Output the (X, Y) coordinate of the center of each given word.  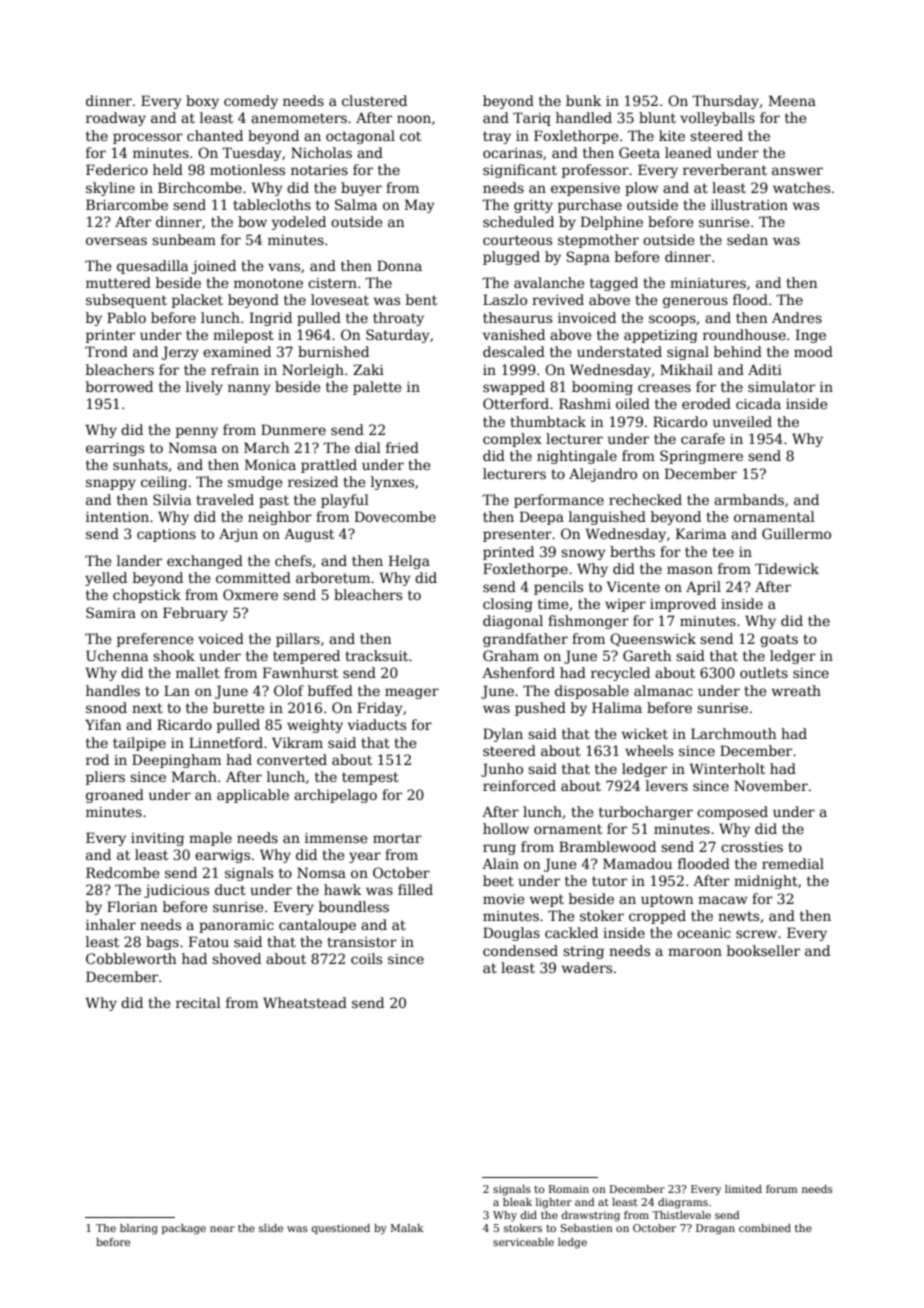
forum (782, 1189)
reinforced (519, 785)
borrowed (119, 386)
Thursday (725, 102)
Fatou (209, 941)
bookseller (763, 950)
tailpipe (139, 744)
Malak (407, 1228)
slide (271, 1228)
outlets (764, 672)
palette (377, 388)
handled (584, 117)
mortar (397, 838)
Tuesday (252, 154)
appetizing (661, 336)
